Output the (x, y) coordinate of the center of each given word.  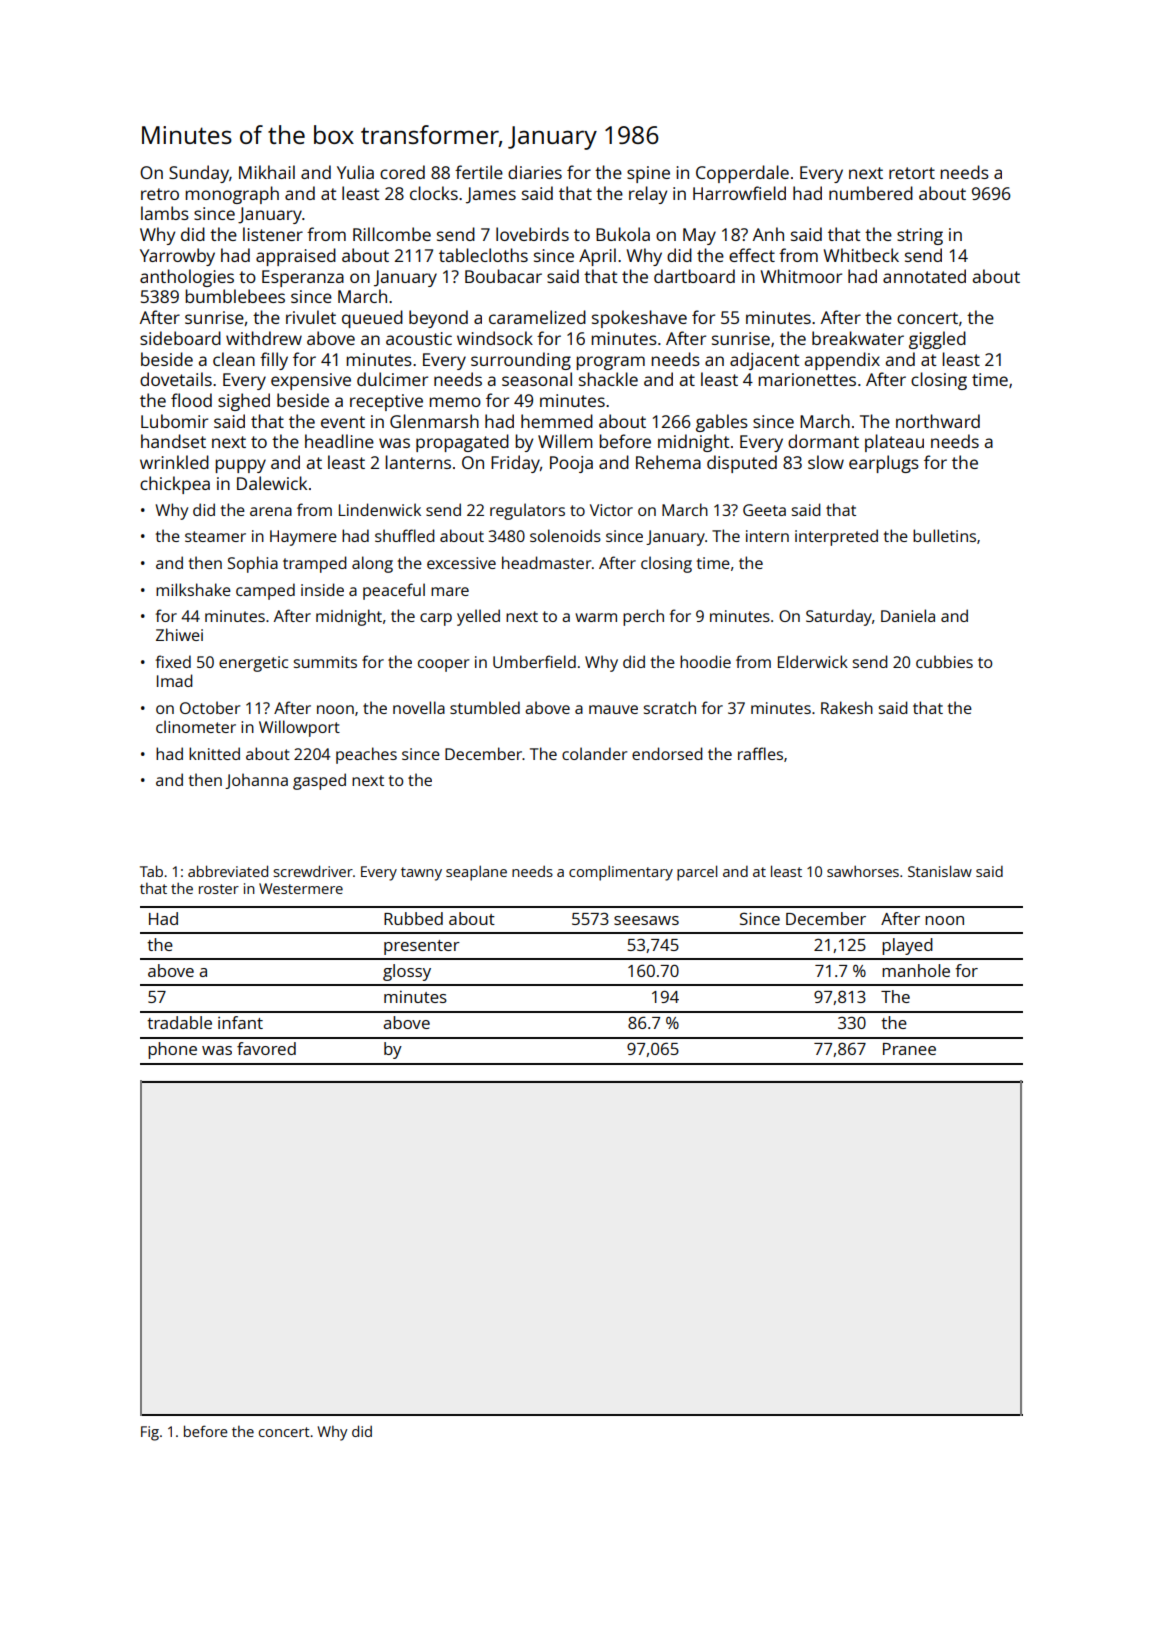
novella (419, 707)
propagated (462, 443)
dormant (823, 441)
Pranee (909, 1049)
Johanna (256, 781)
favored (266, 1048)
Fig (150, 1433)
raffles (760, 753)
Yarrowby (177, 257)
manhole (916, 970)
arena (271, 511)
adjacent (765, 361)
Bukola (623, 234)
